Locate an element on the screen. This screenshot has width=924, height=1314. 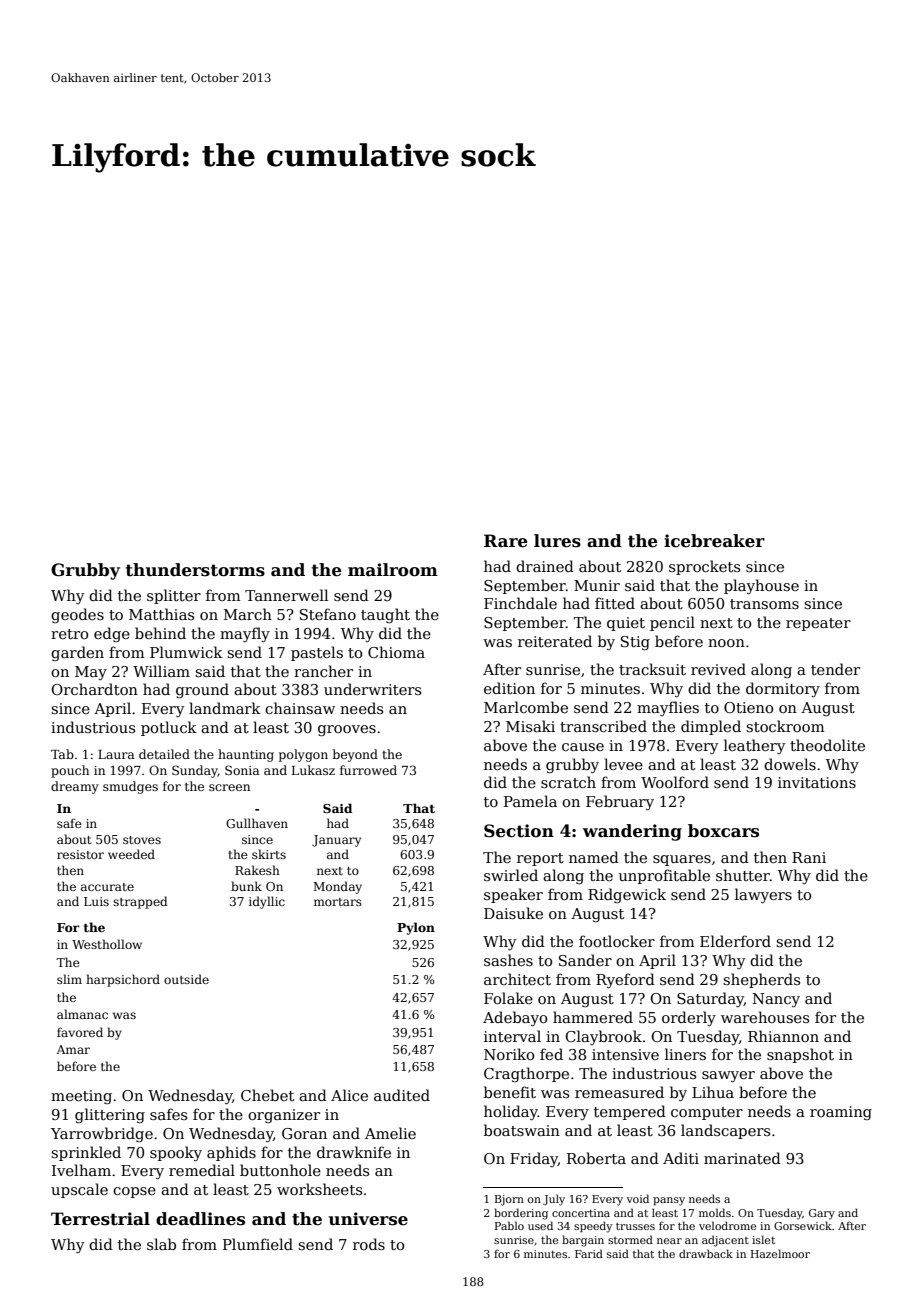
mailroom is located at coordinates (393, 570).
